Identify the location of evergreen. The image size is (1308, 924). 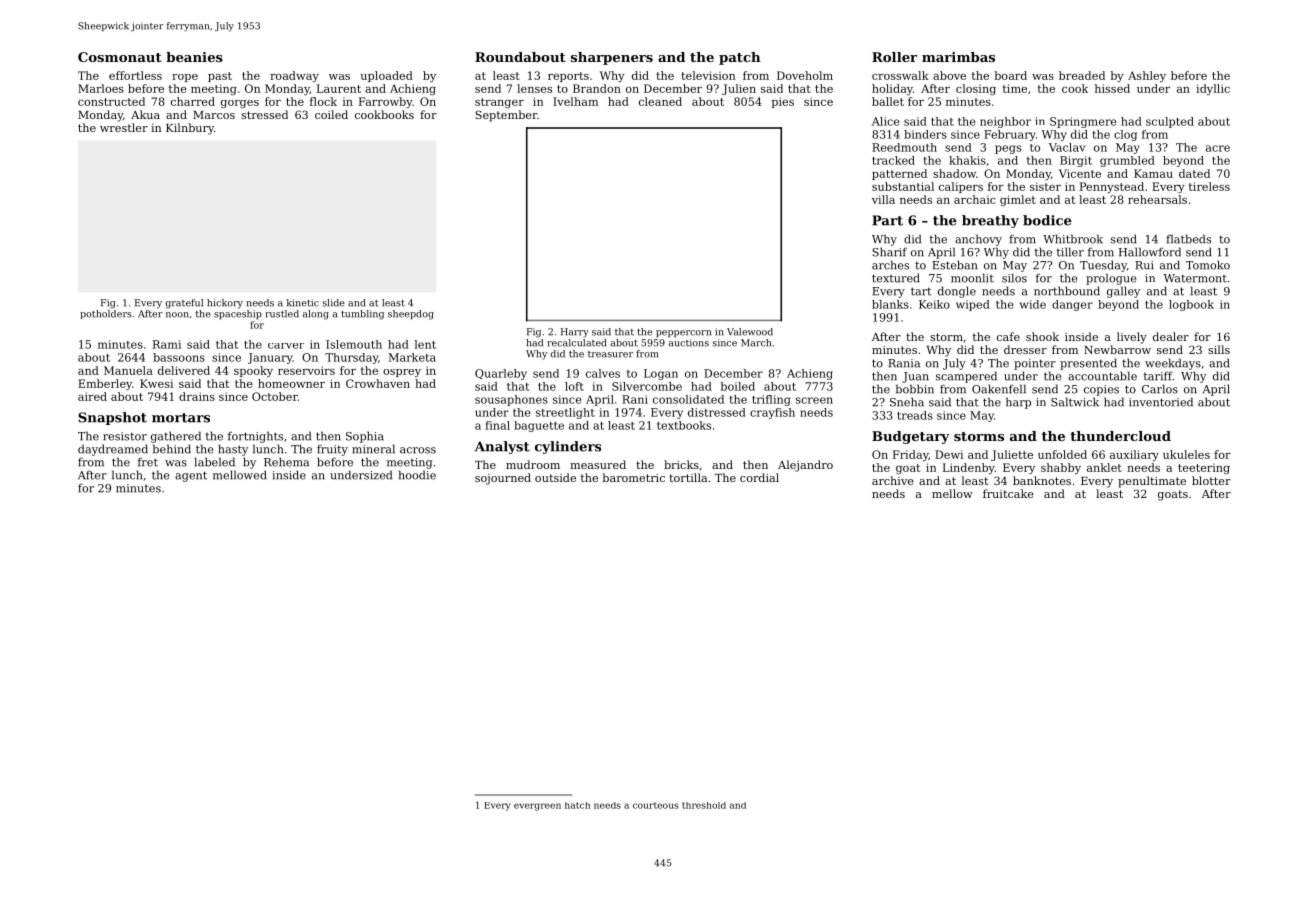
(537, 807).
